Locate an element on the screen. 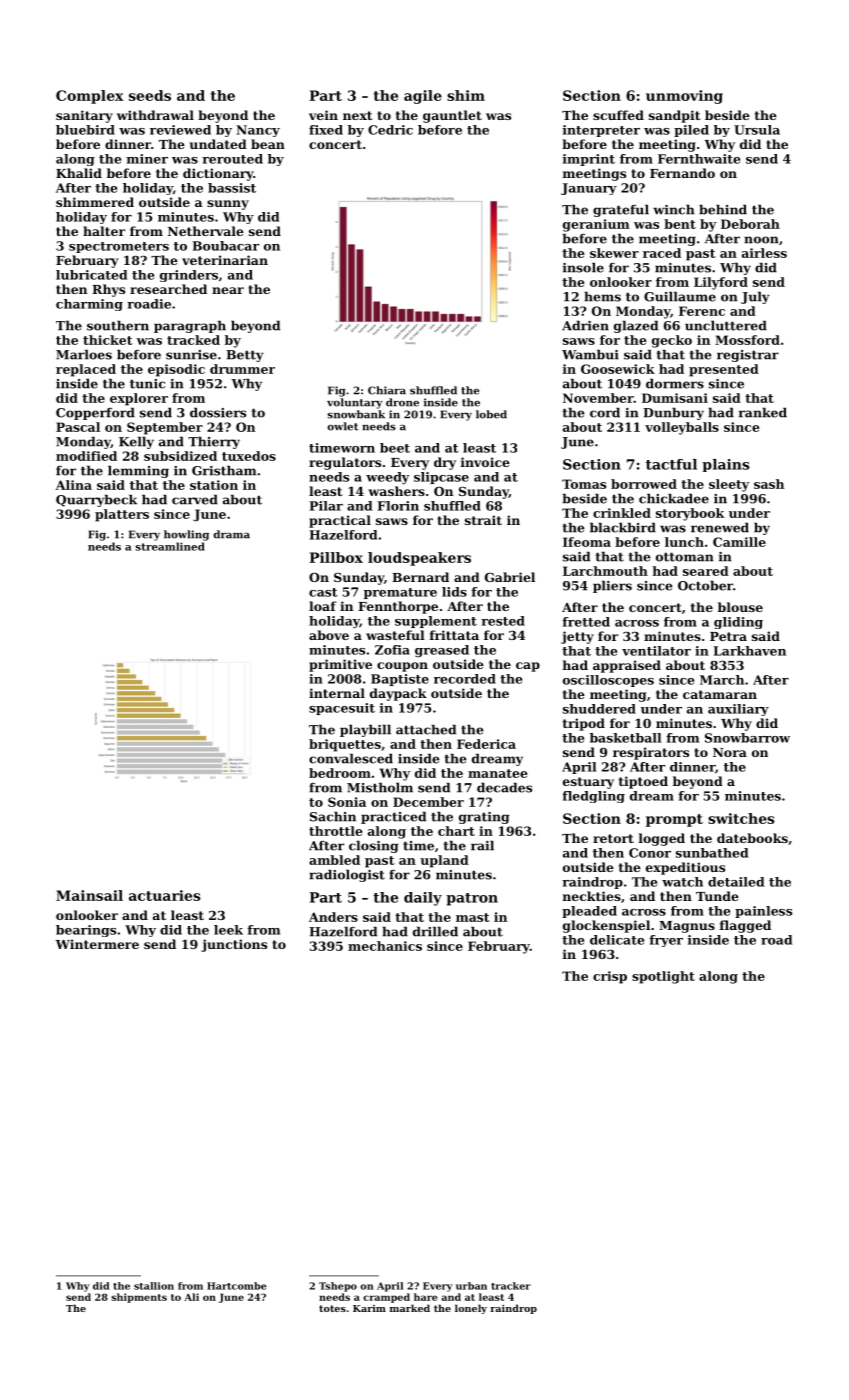  cramped is located at coordinates (386, 1298).
